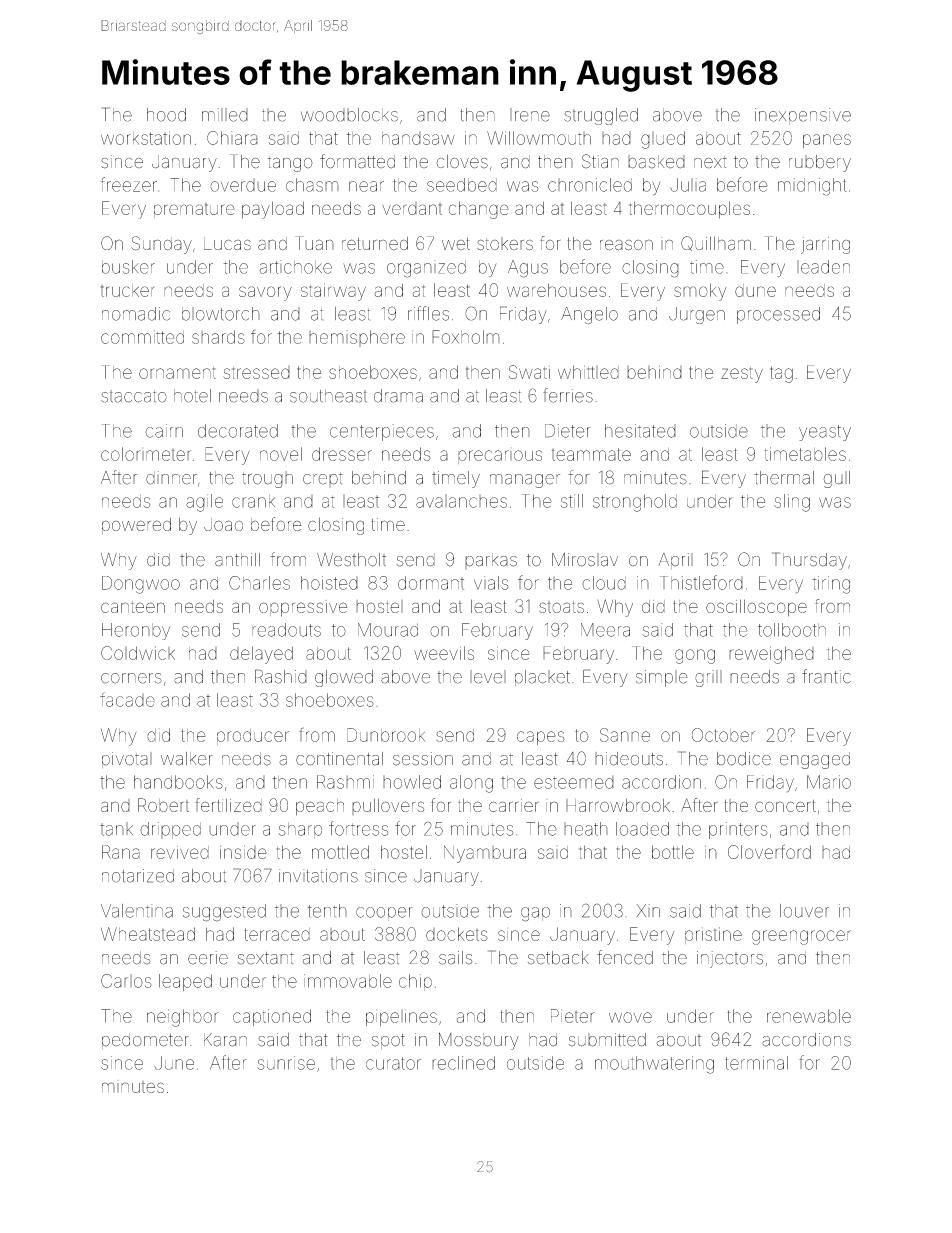  What do you see at coordinates (803, 116) in the screenshot?
I see `inexpensive` at bounding box center [803, 116].
